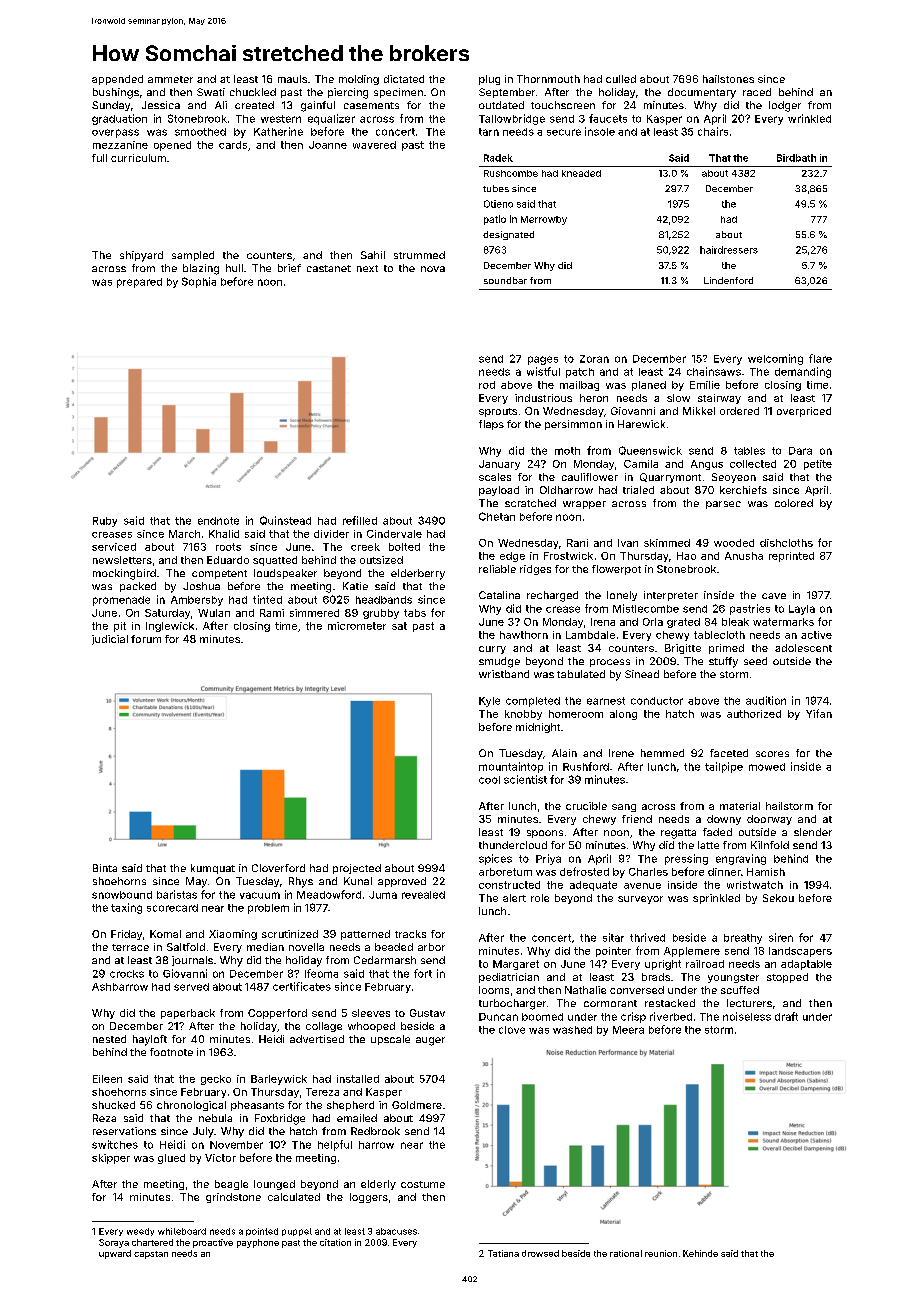 The height and width of the screenshot is (1308, 924). Describe the element at coordinates (199, 282) in the screenshot. I see `Sophia` at that location.
